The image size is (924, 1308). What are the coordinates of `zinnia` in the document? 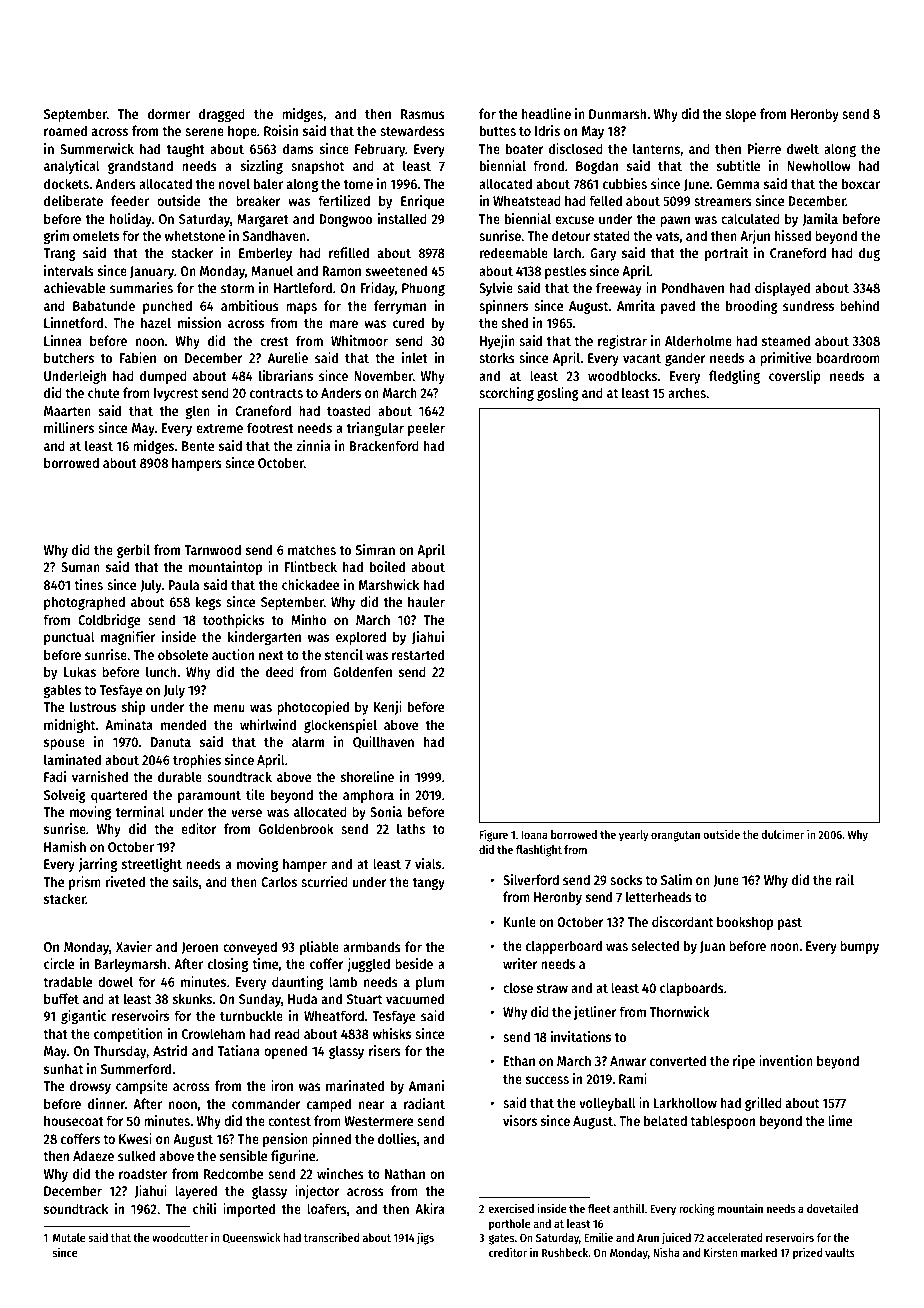 It's located at (313, 445).
